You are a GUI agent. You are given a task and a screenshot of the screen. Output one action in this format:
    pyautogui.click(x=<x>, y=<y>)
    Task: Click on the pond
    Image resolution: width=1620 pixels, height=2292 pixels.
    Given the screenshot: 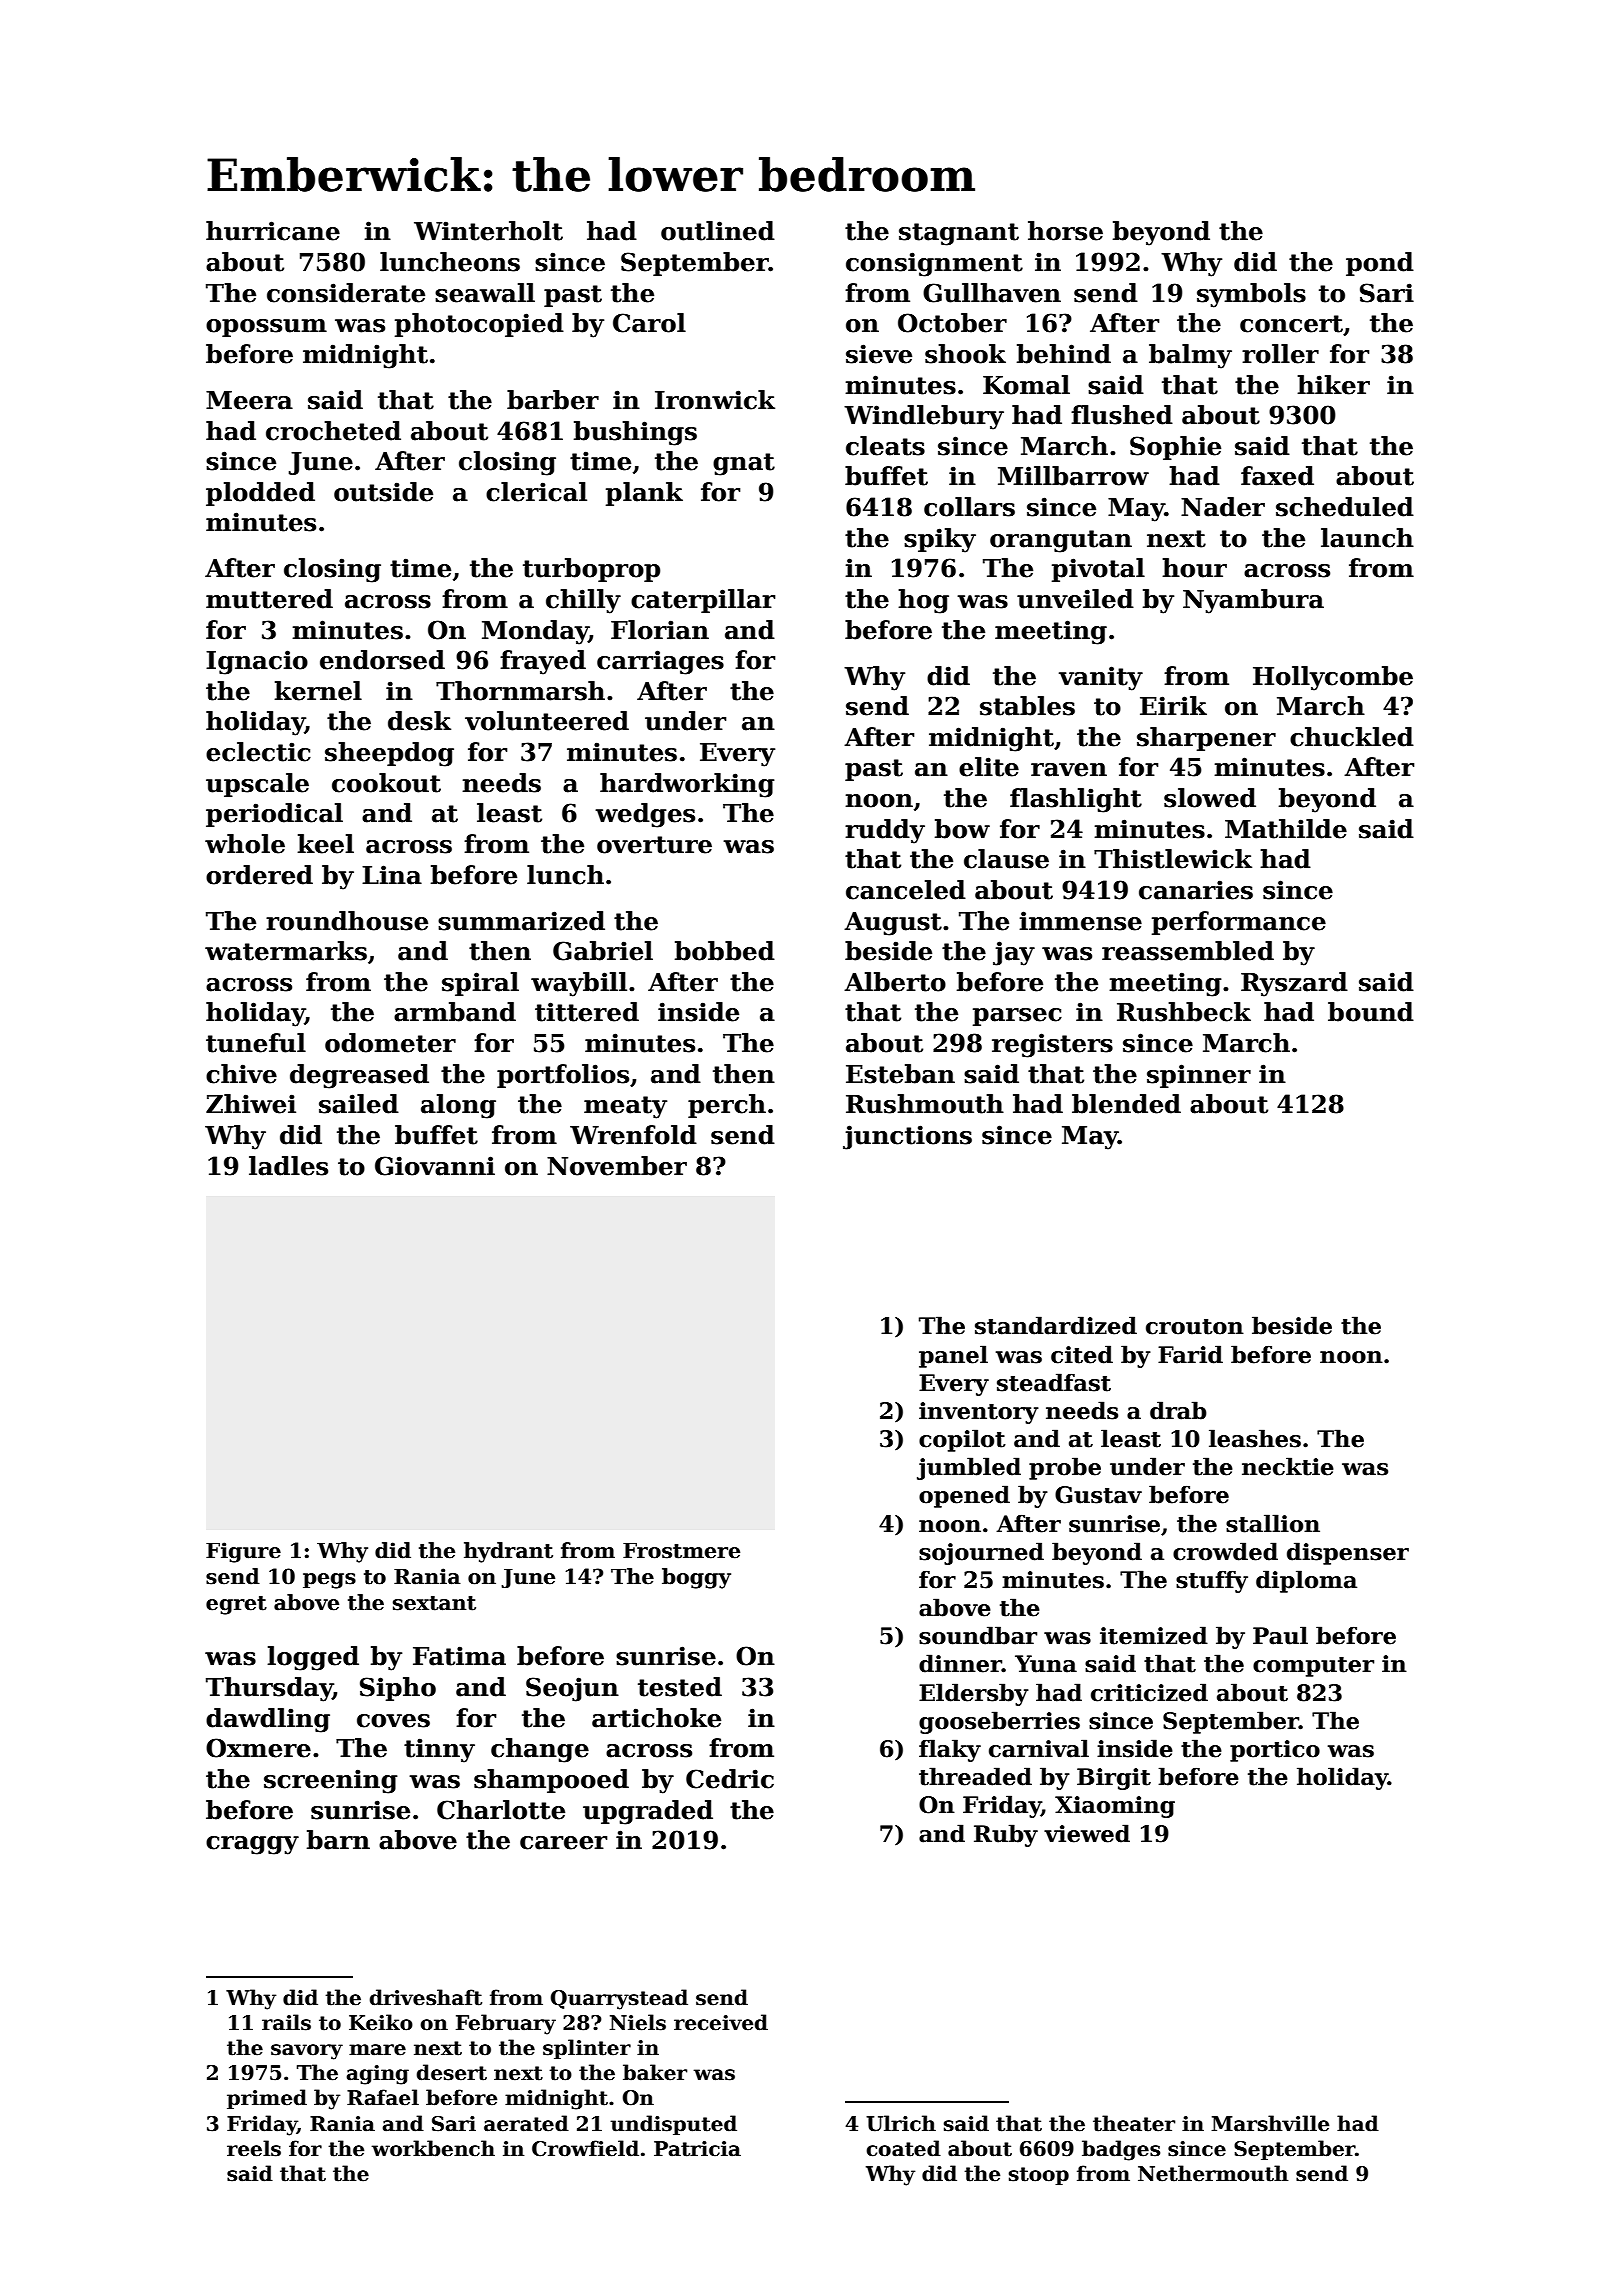 What is the action you would take?
    pyautogui.click(x=1380, y=264)
